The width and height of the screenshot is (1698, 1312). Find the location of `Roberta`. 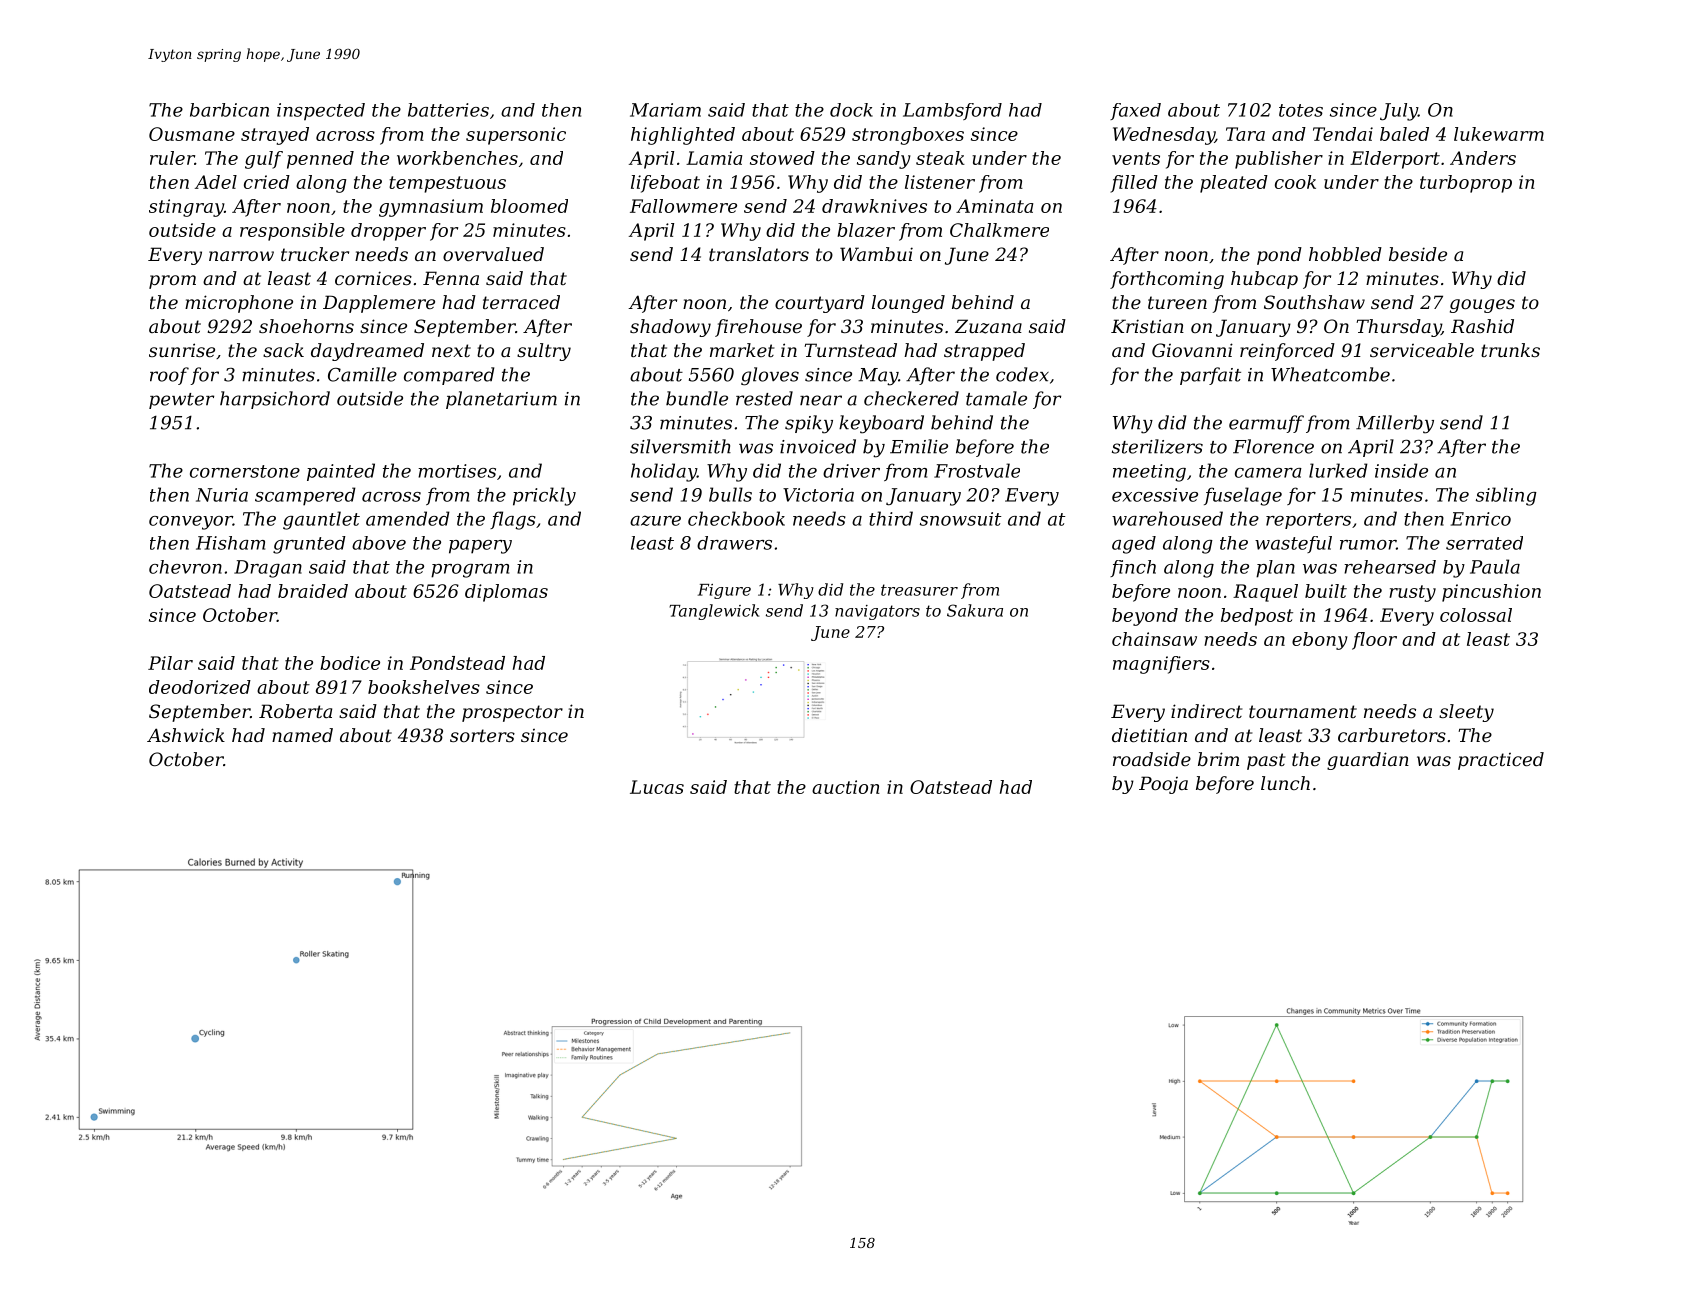

Roberta is located at coordinates (295, 711).
